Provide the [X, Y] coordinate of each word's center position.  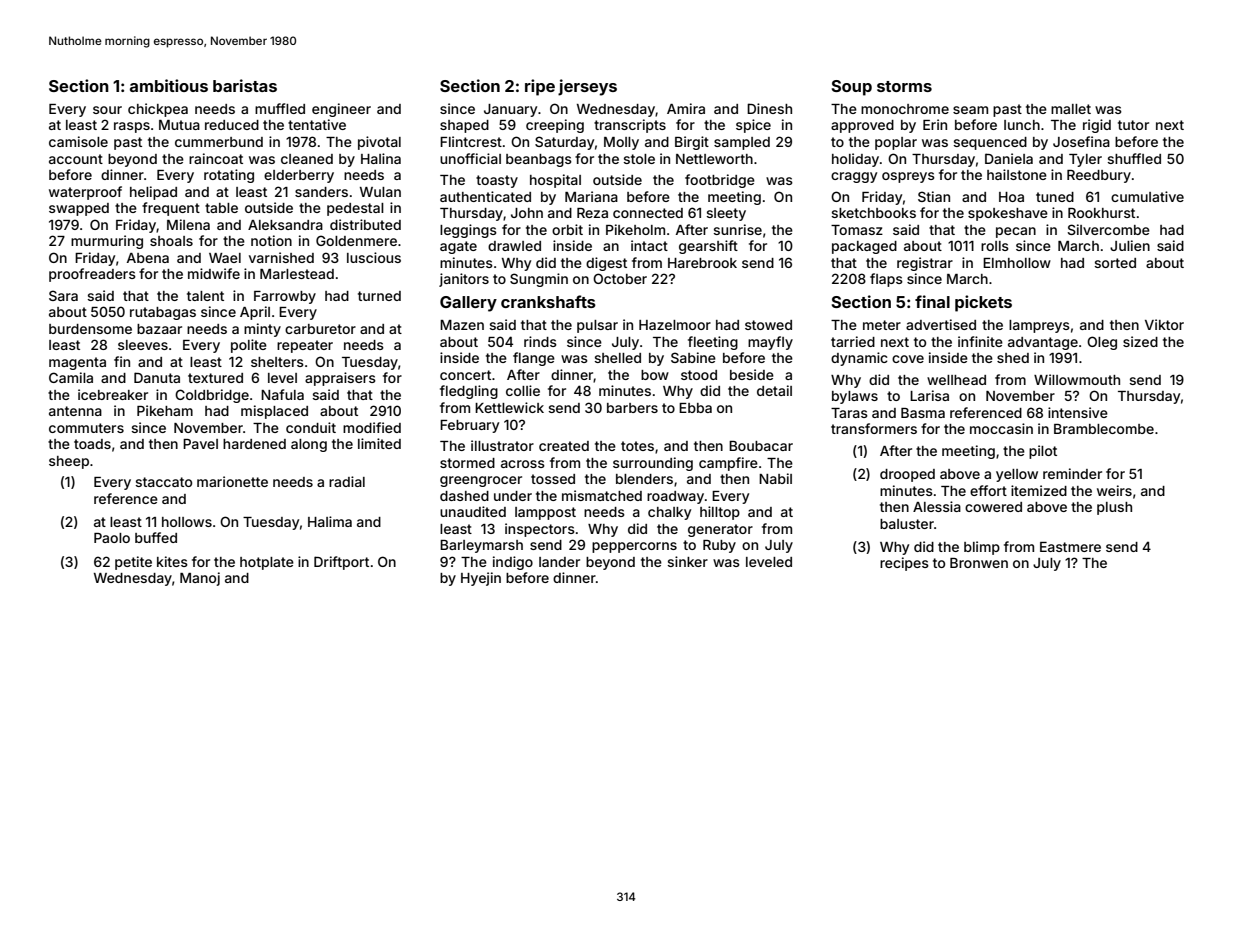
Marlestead [297, 274]
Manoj [200, 579]
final [932, 301]
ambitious [169, 85]
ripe [540, 87]
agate [458, 247]
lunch [1022, 125]
